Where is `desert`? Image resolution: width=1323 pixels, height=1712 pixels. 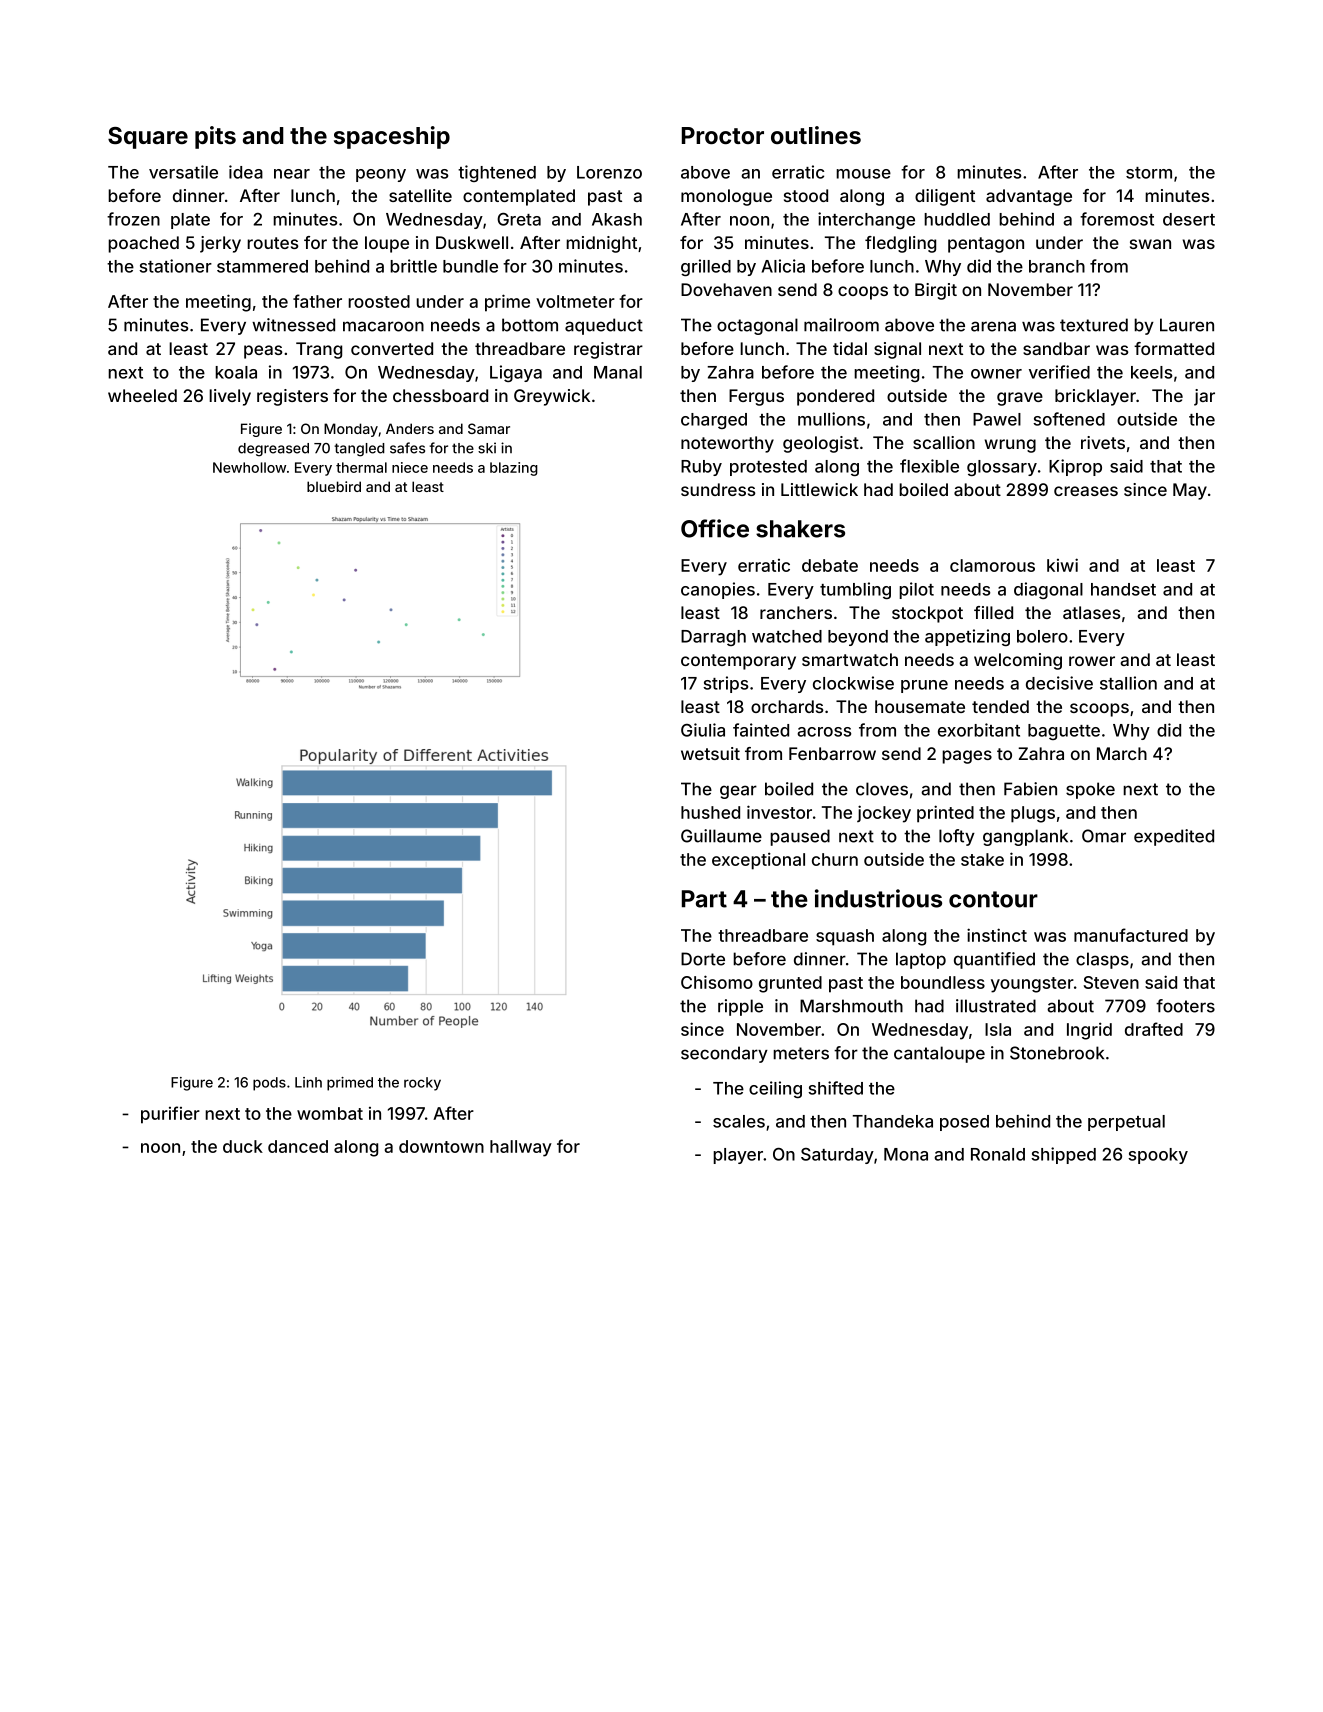
desert is located at coordinates (1189, 219).
